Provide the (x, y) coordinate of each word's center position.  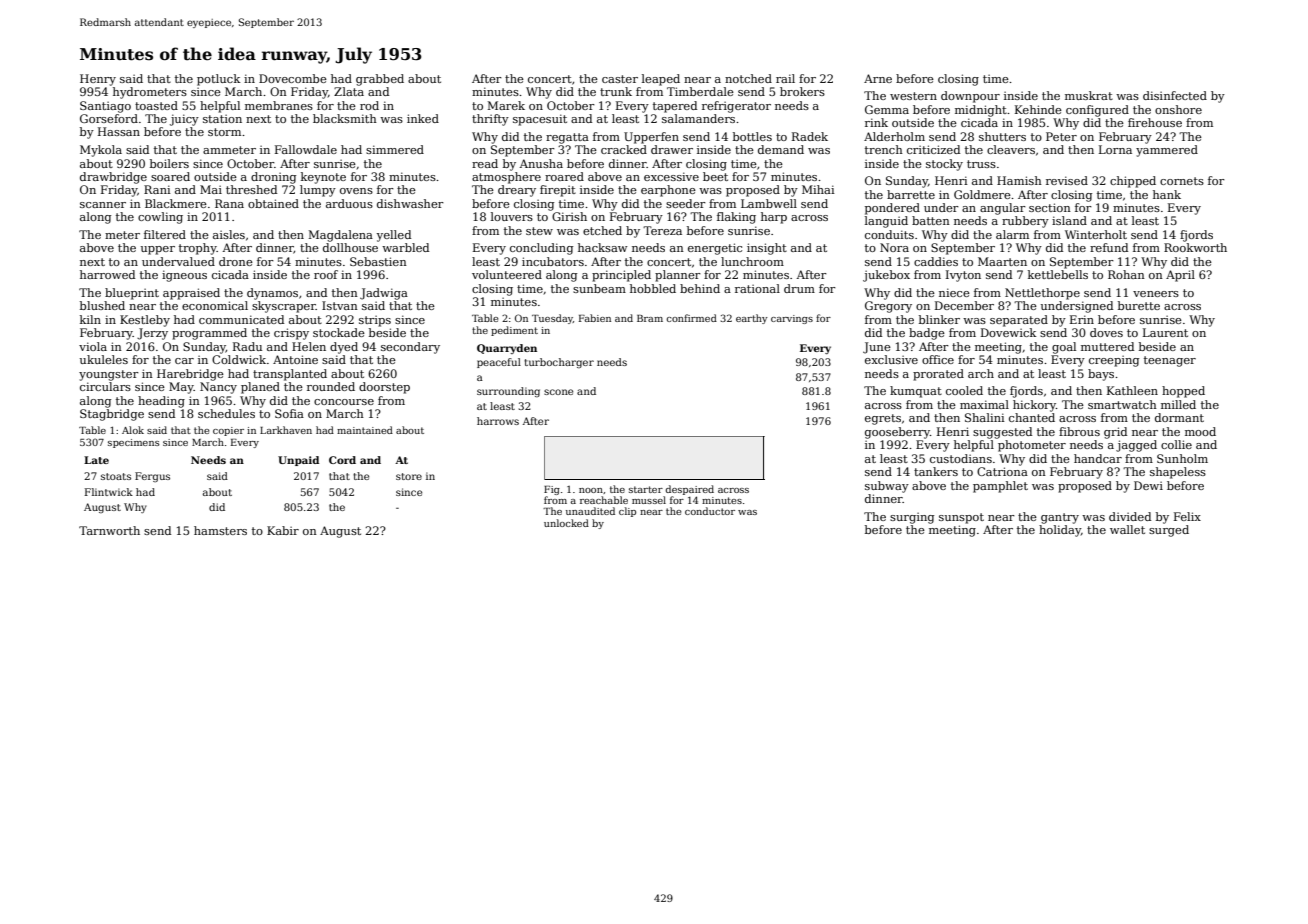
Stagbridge (112, 415)
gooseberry (897, 433)
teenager (1170, 361)
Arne (878, 78)
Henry (98, 80)
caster (620, 79)
